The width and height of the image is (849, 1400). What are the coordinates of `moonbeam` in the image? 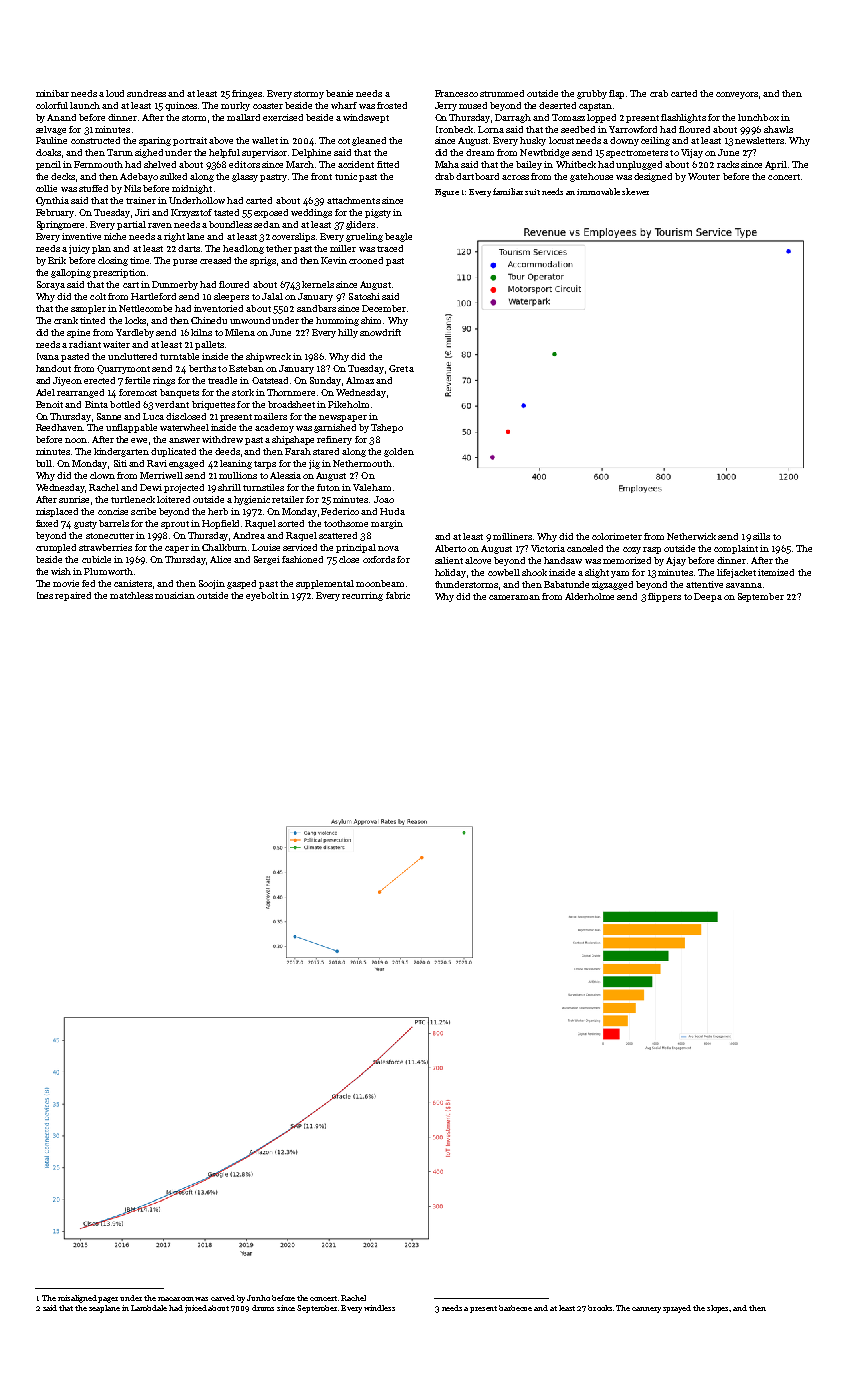 It's located at (380, 583).
